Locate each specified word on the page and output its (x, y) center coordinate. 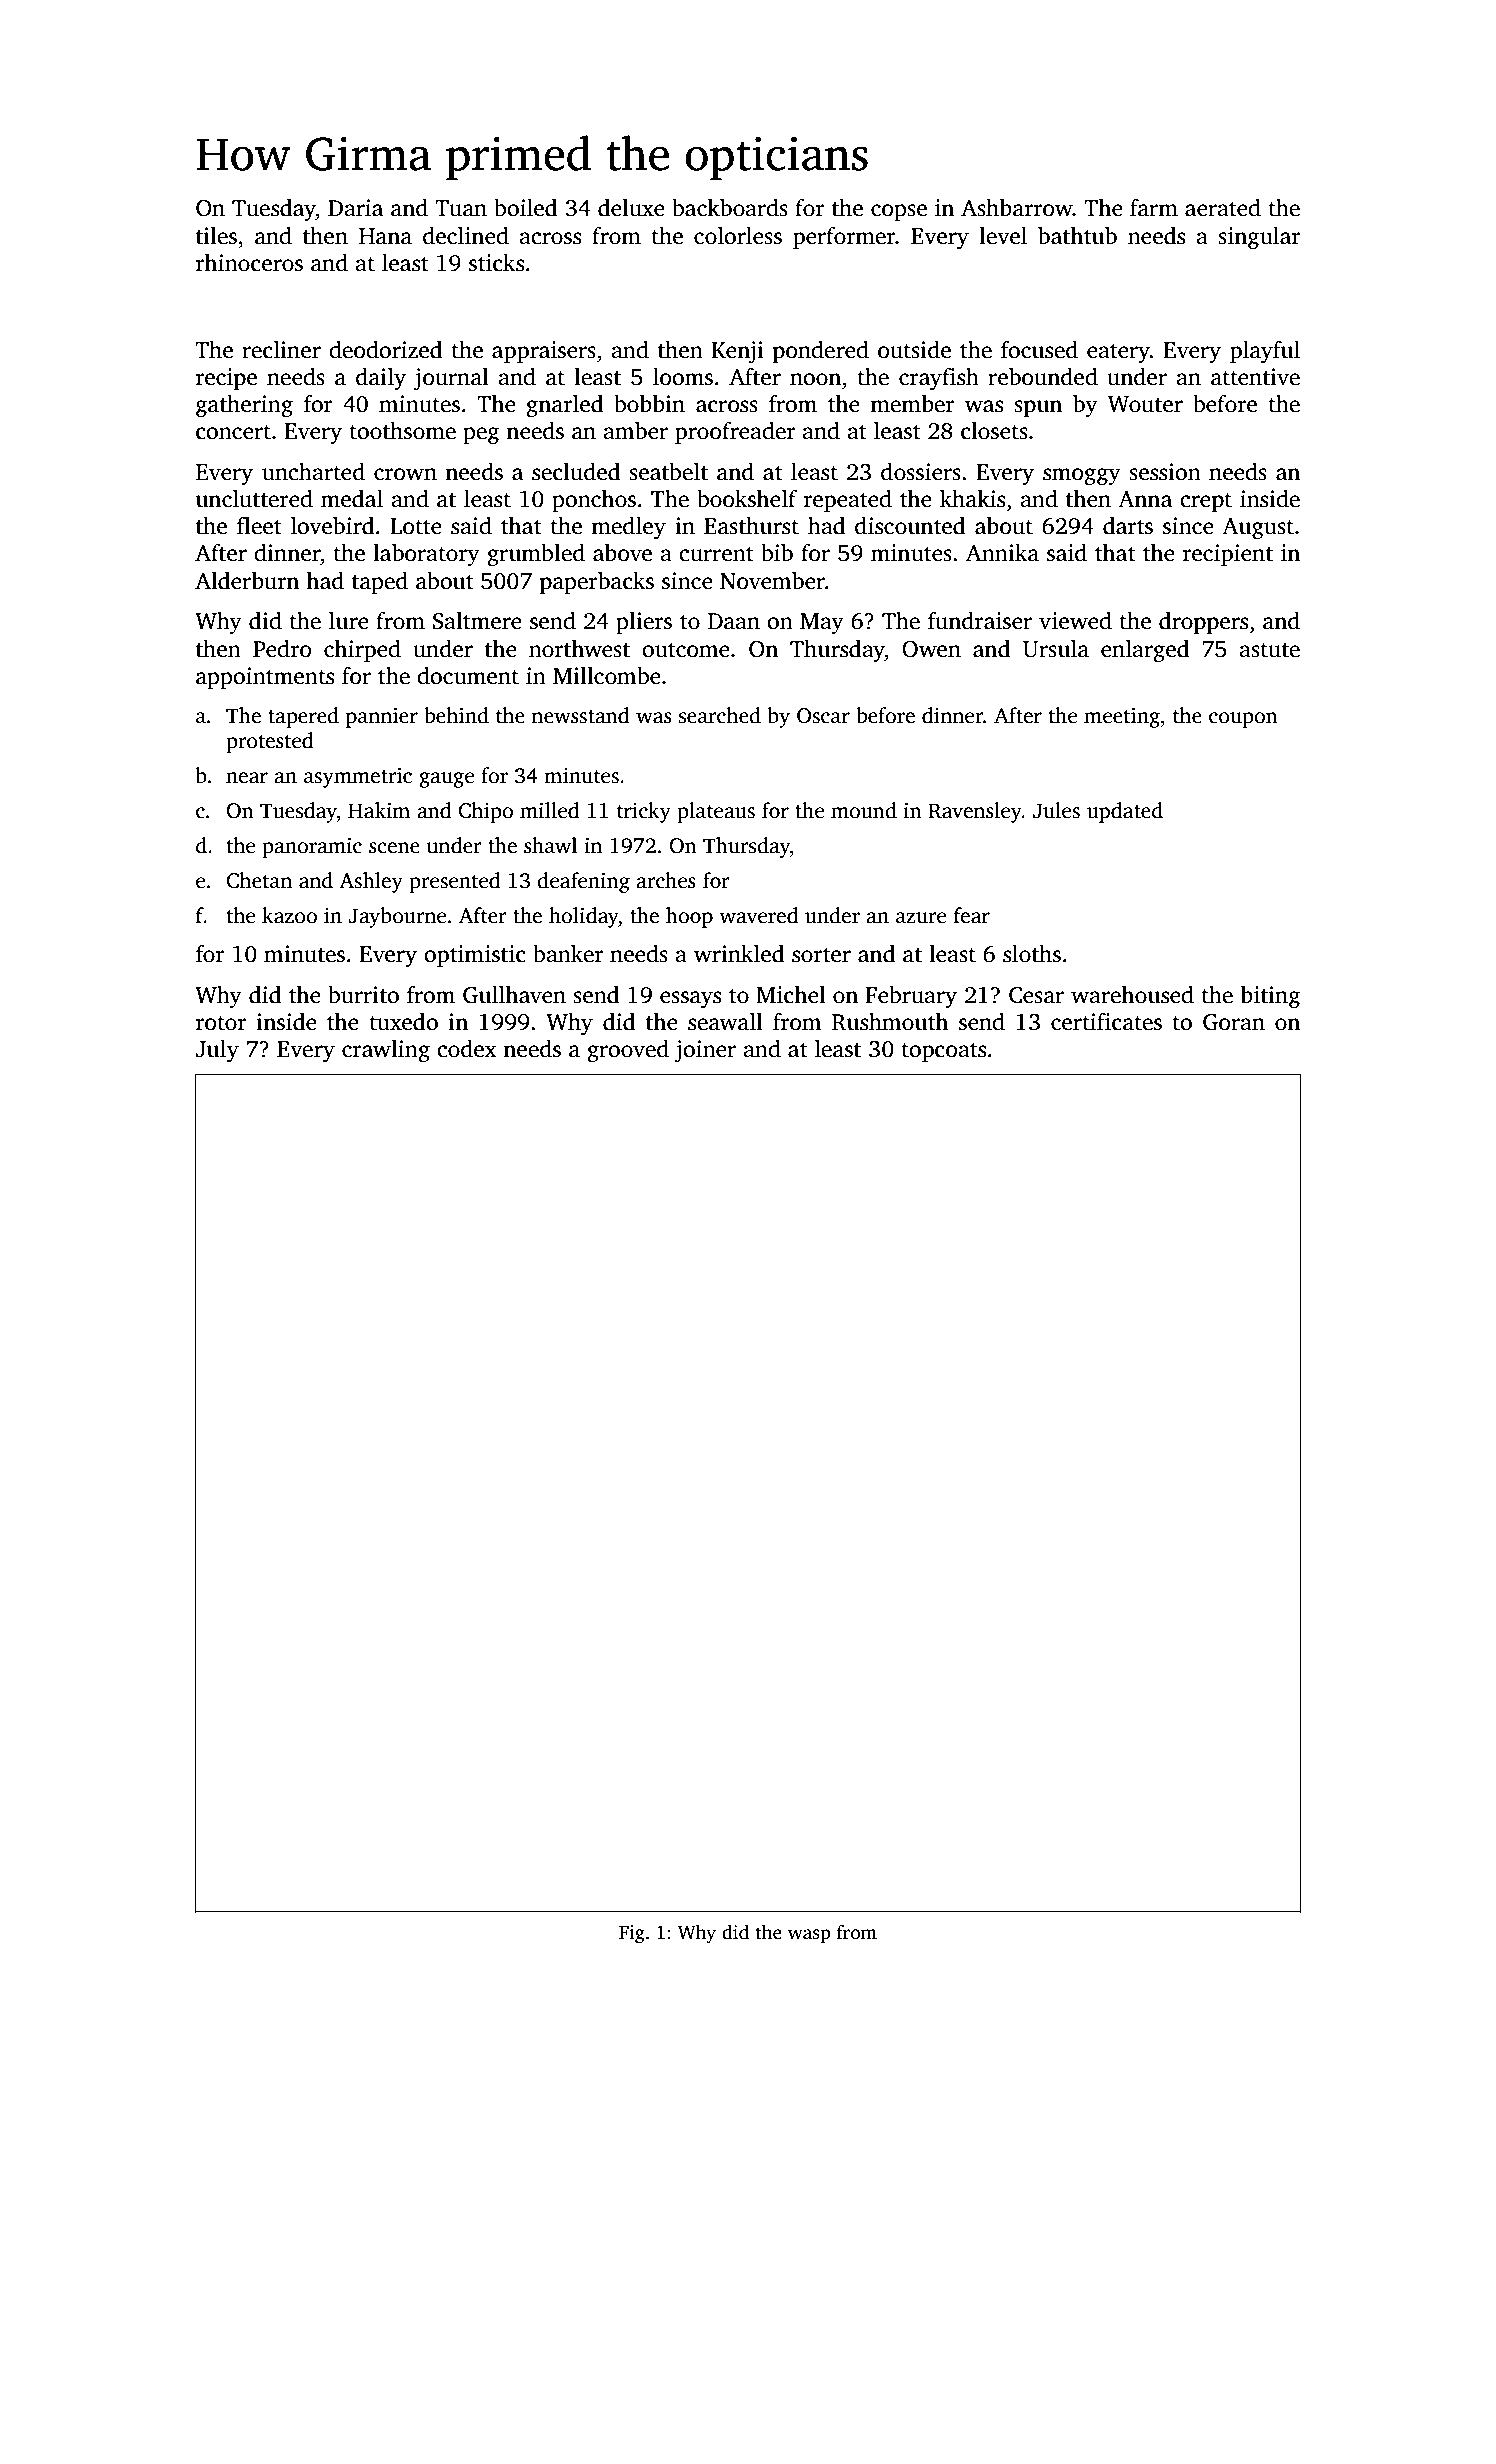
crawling (386, 1051)
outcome (686, 650)
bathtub (1077, 236)
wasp (809, 1936)
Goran (1234, 1022)
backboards (730, 208)
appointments (265, 678)
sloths (1032, 954)
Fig (632, 1934)
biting (1270, 997)
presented (455, 882)
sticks (496, 263)
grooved (628, 1051)
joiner (705, 1051)
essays (690, 999)
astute (1269, 650)
